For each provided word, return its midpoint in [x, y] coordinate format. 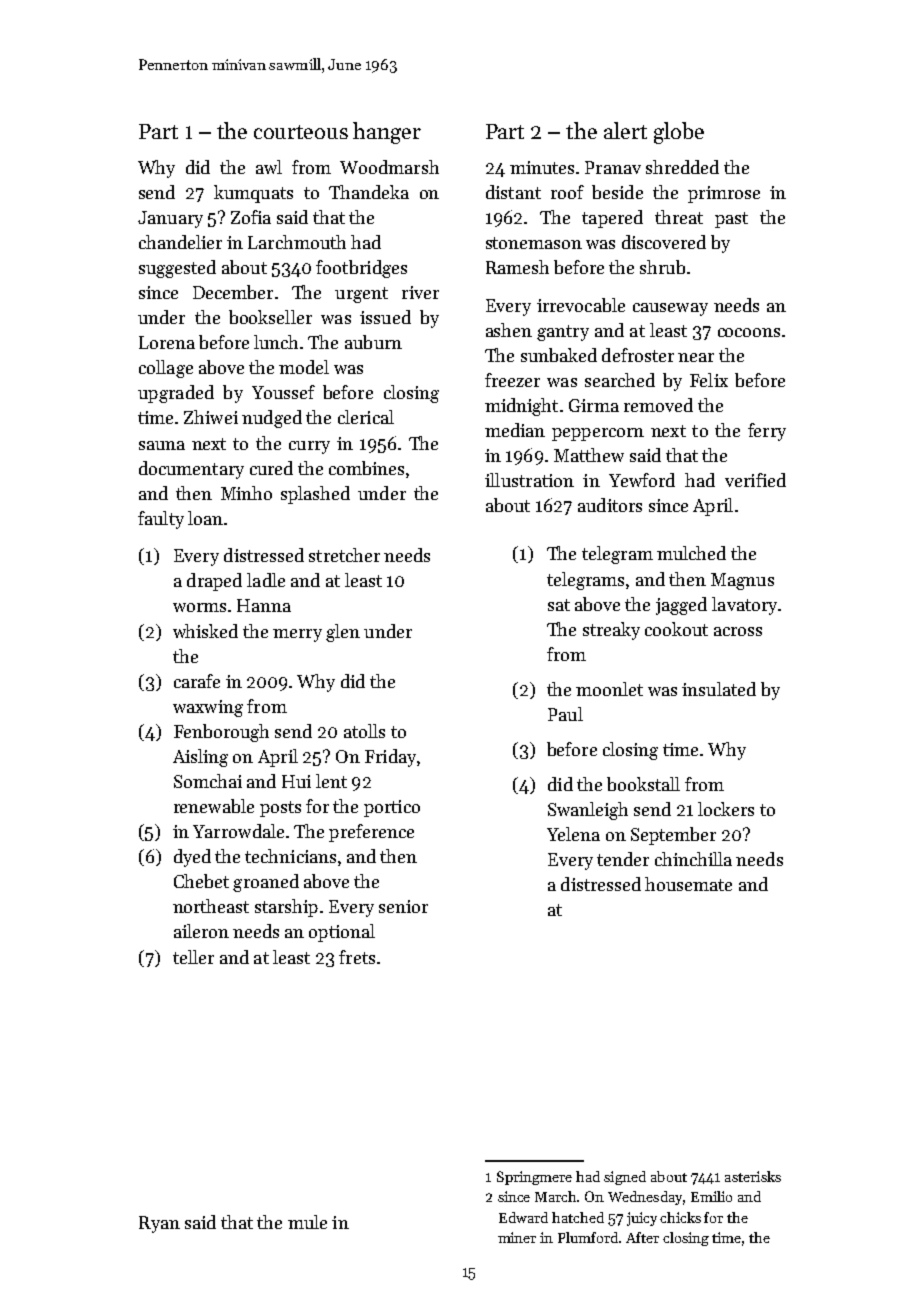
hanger [387, 133]
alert [625, 130]
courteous [301, 132]
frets [357, 957]
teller [193, 957]
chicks [680, 1217]
